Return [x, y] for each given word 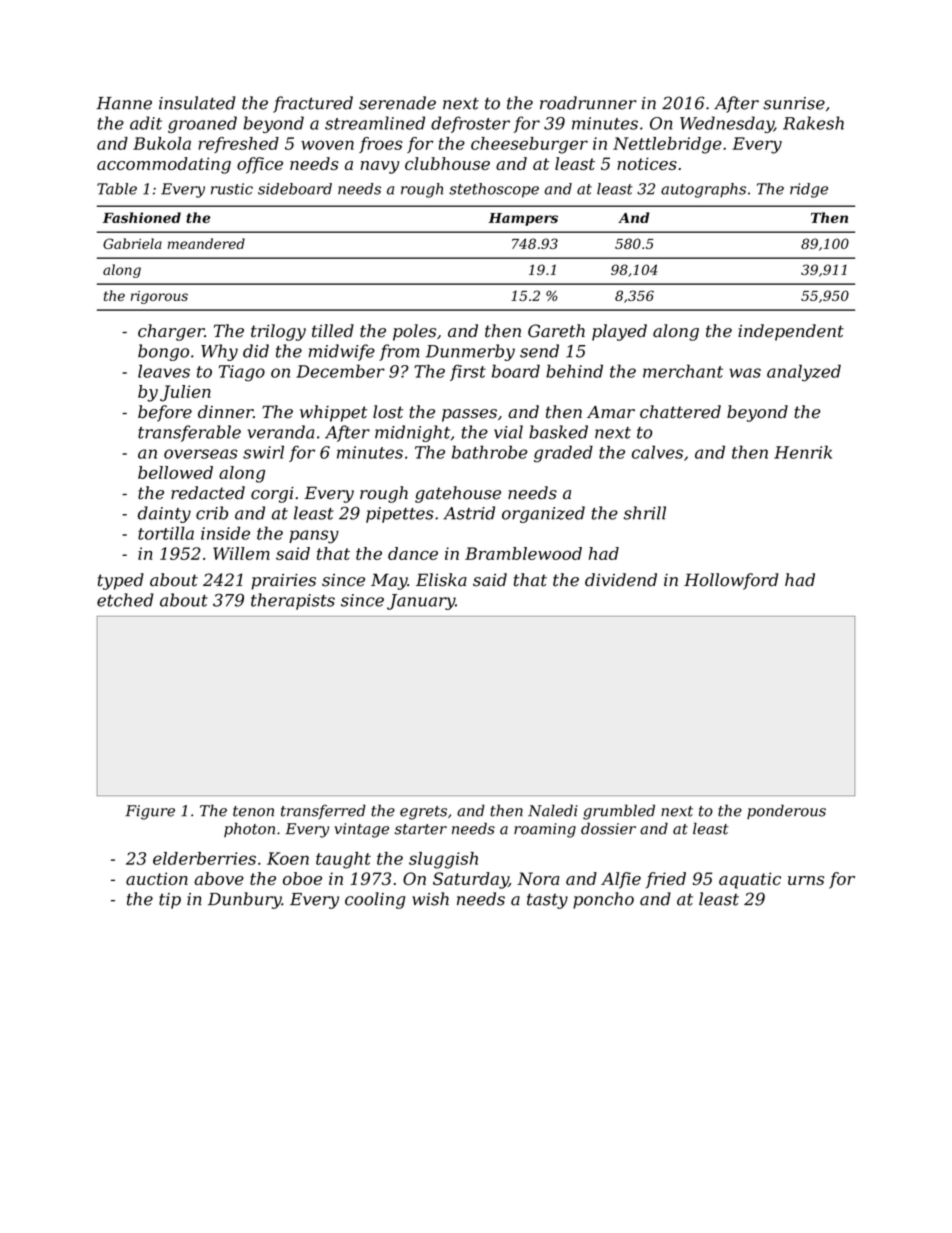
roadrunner [588, 103]
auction [157, 878]
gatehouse [458, 494]
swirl [263, 452]
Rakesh [813, 123]
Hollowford [731, 581]
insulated [197, 103]
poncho [603, 900]
